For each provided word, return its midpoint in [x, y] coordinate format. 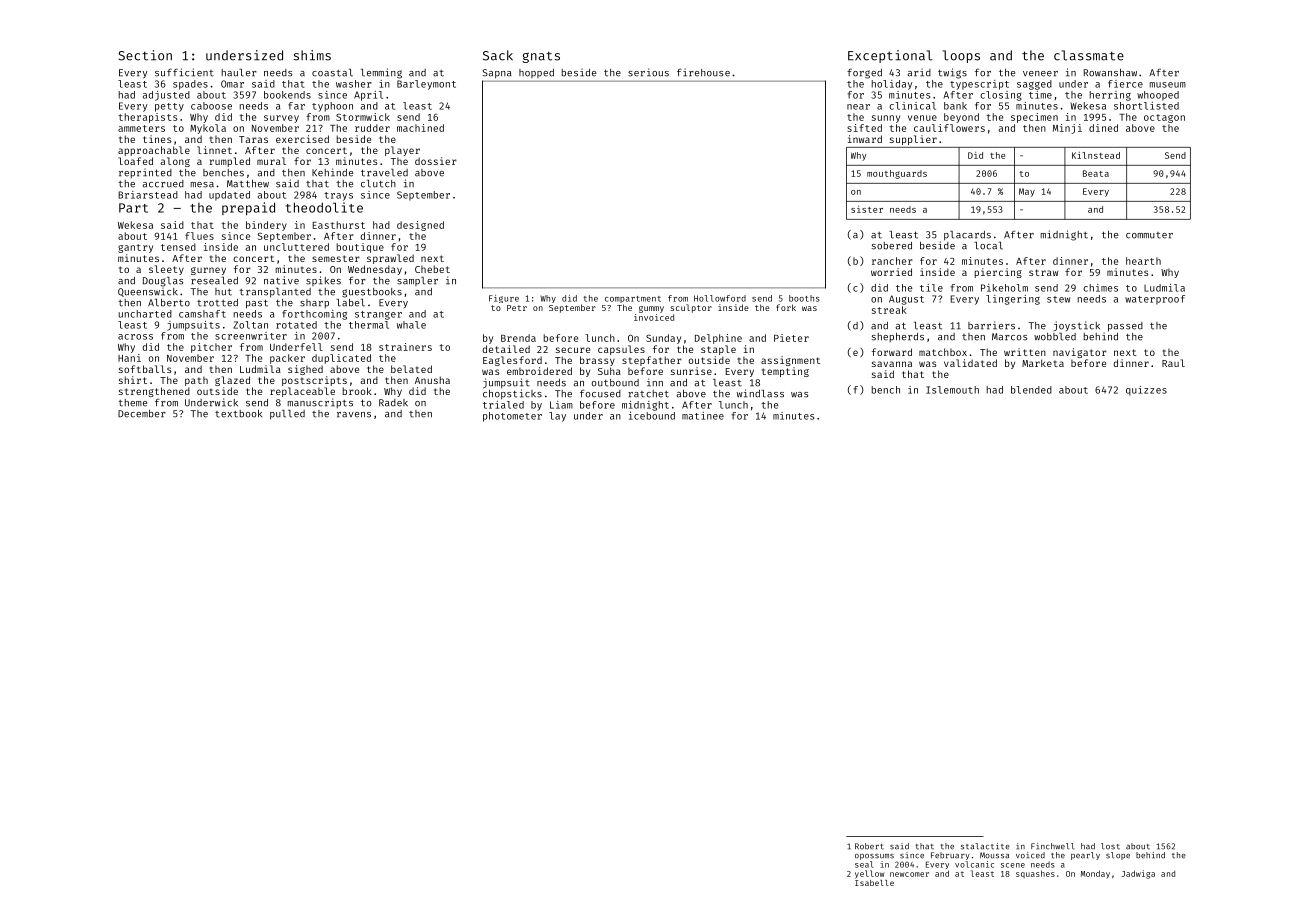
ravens [354, 415]
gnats [541, 57]
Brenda [518, 338]
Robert [869, 846]
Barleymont [426, 85]
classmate [1089, 55]
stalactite [985, 846]
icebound [652, 416]
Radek [393, 403]
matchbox [943, 352]
